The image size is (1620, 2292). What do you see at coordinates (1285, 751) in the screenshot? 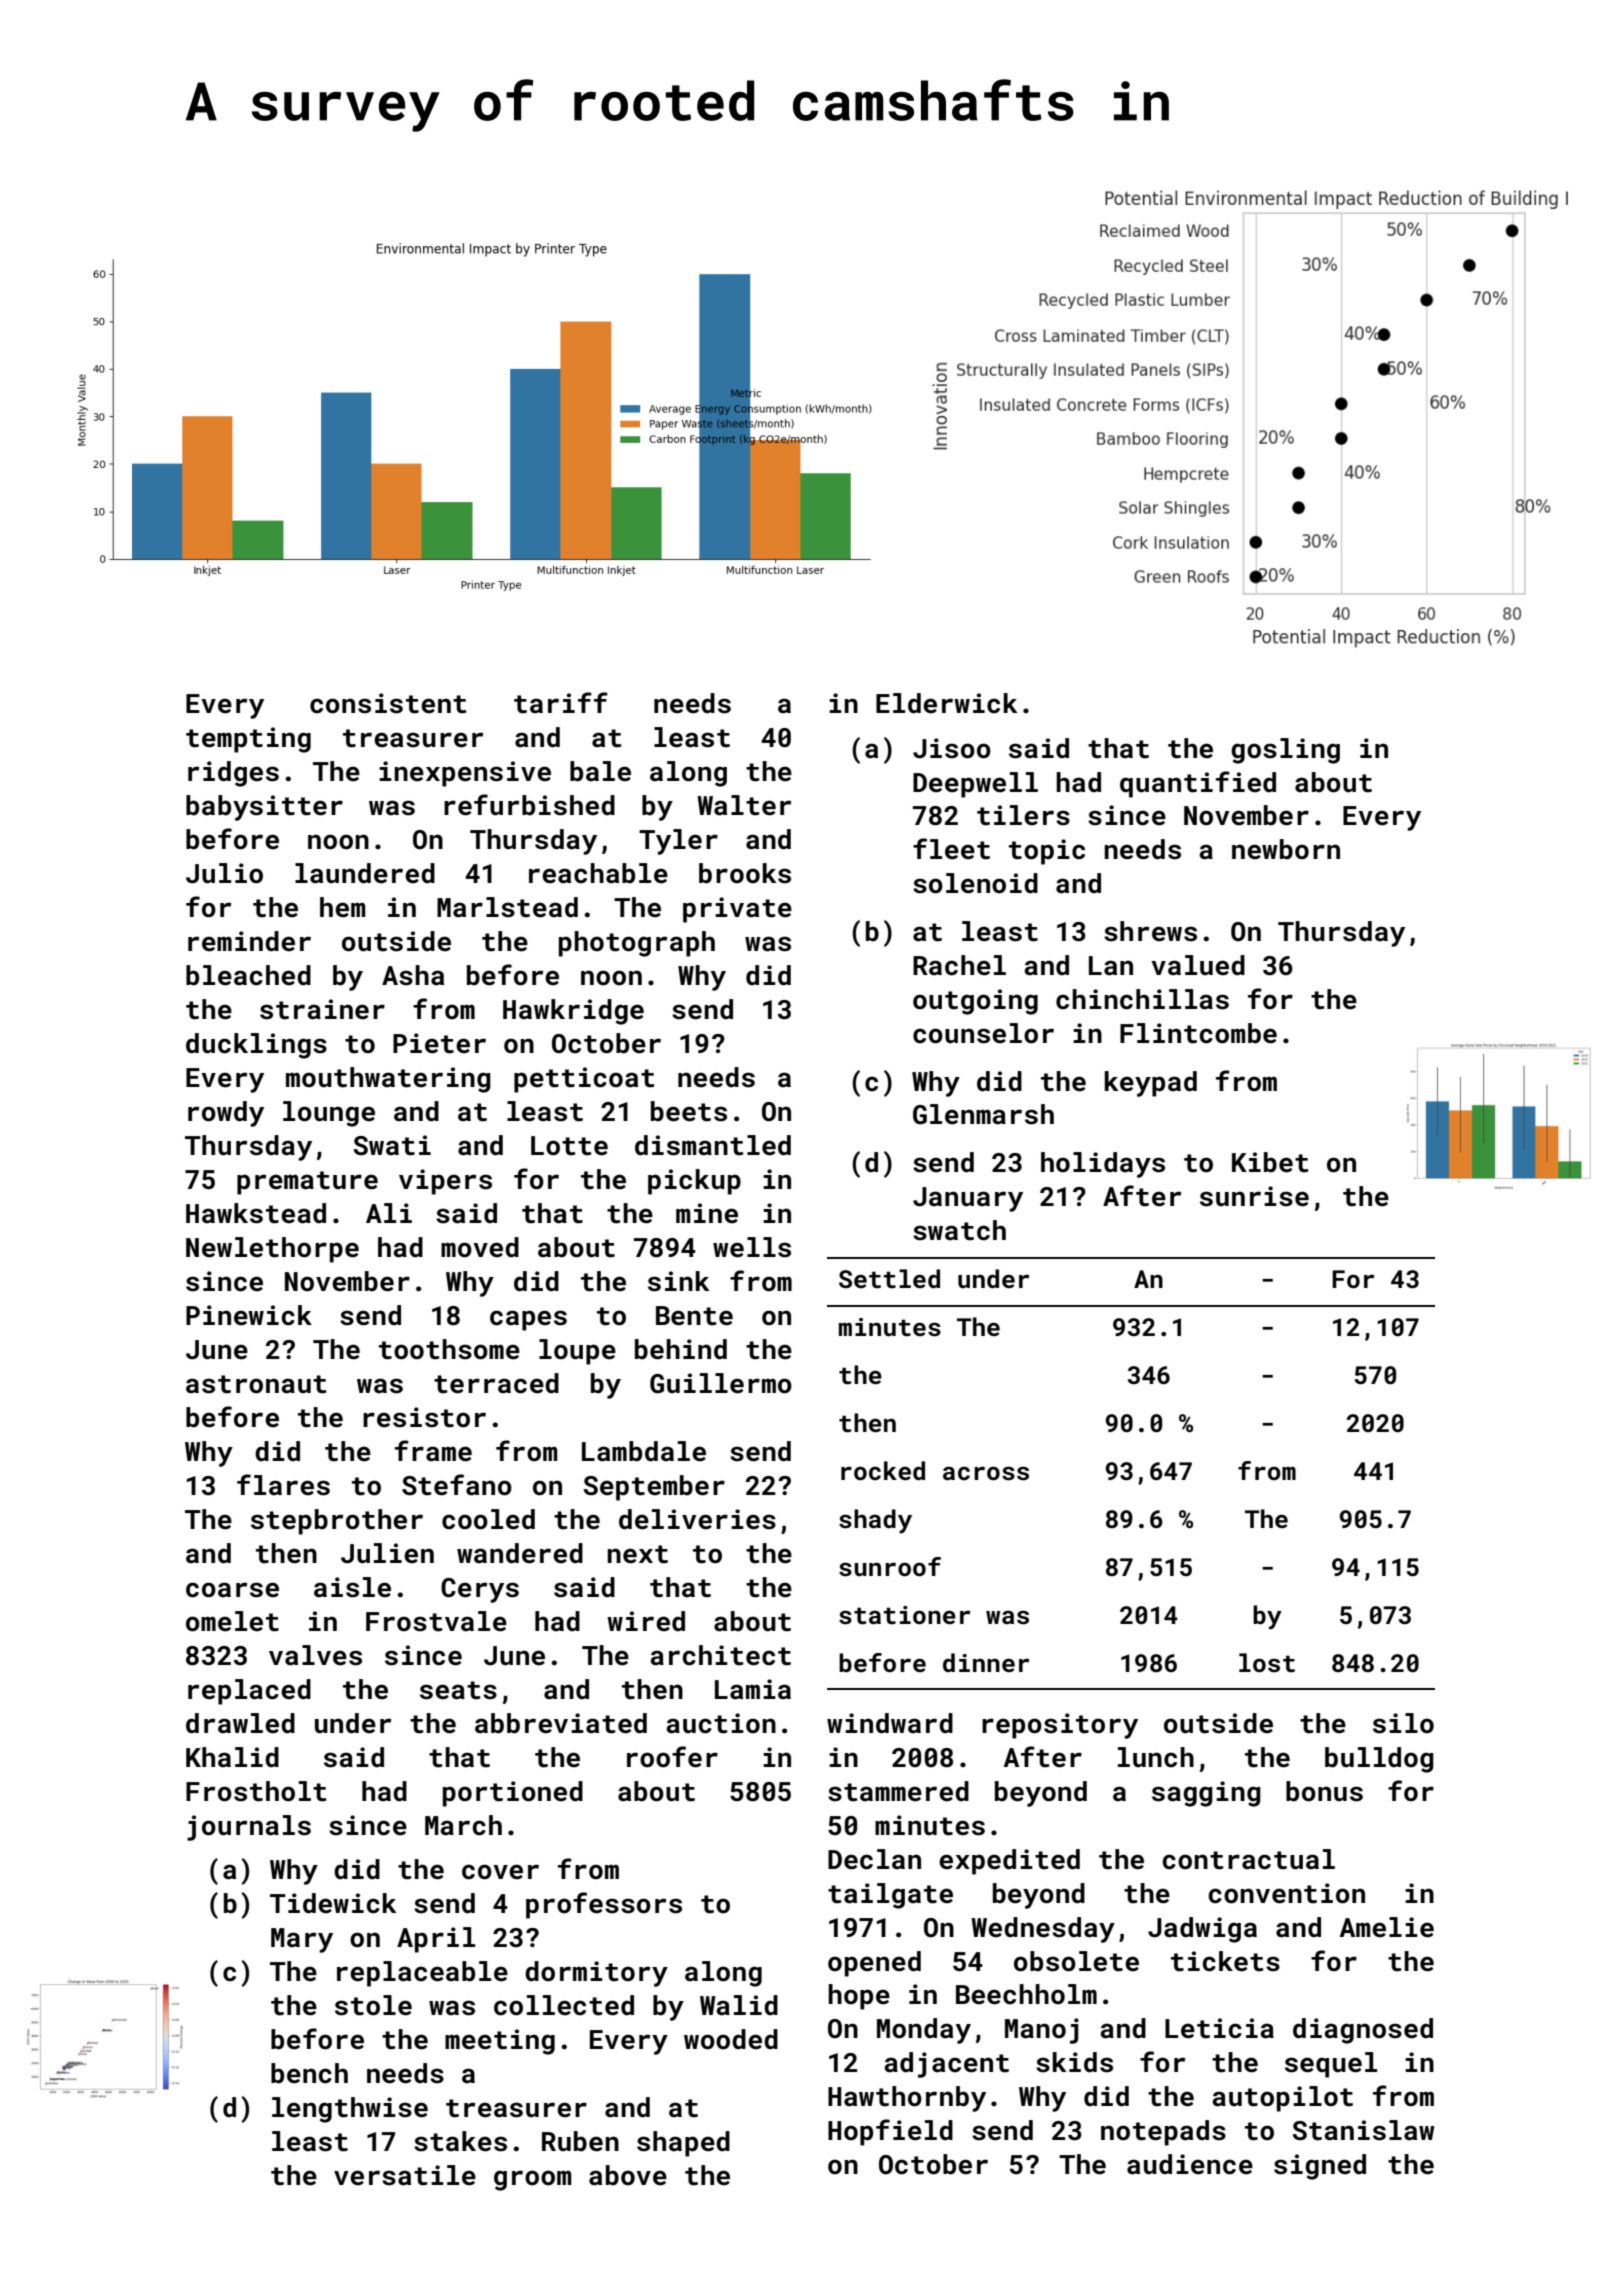
I see `gosling` at bounding box center [1285, 751].
